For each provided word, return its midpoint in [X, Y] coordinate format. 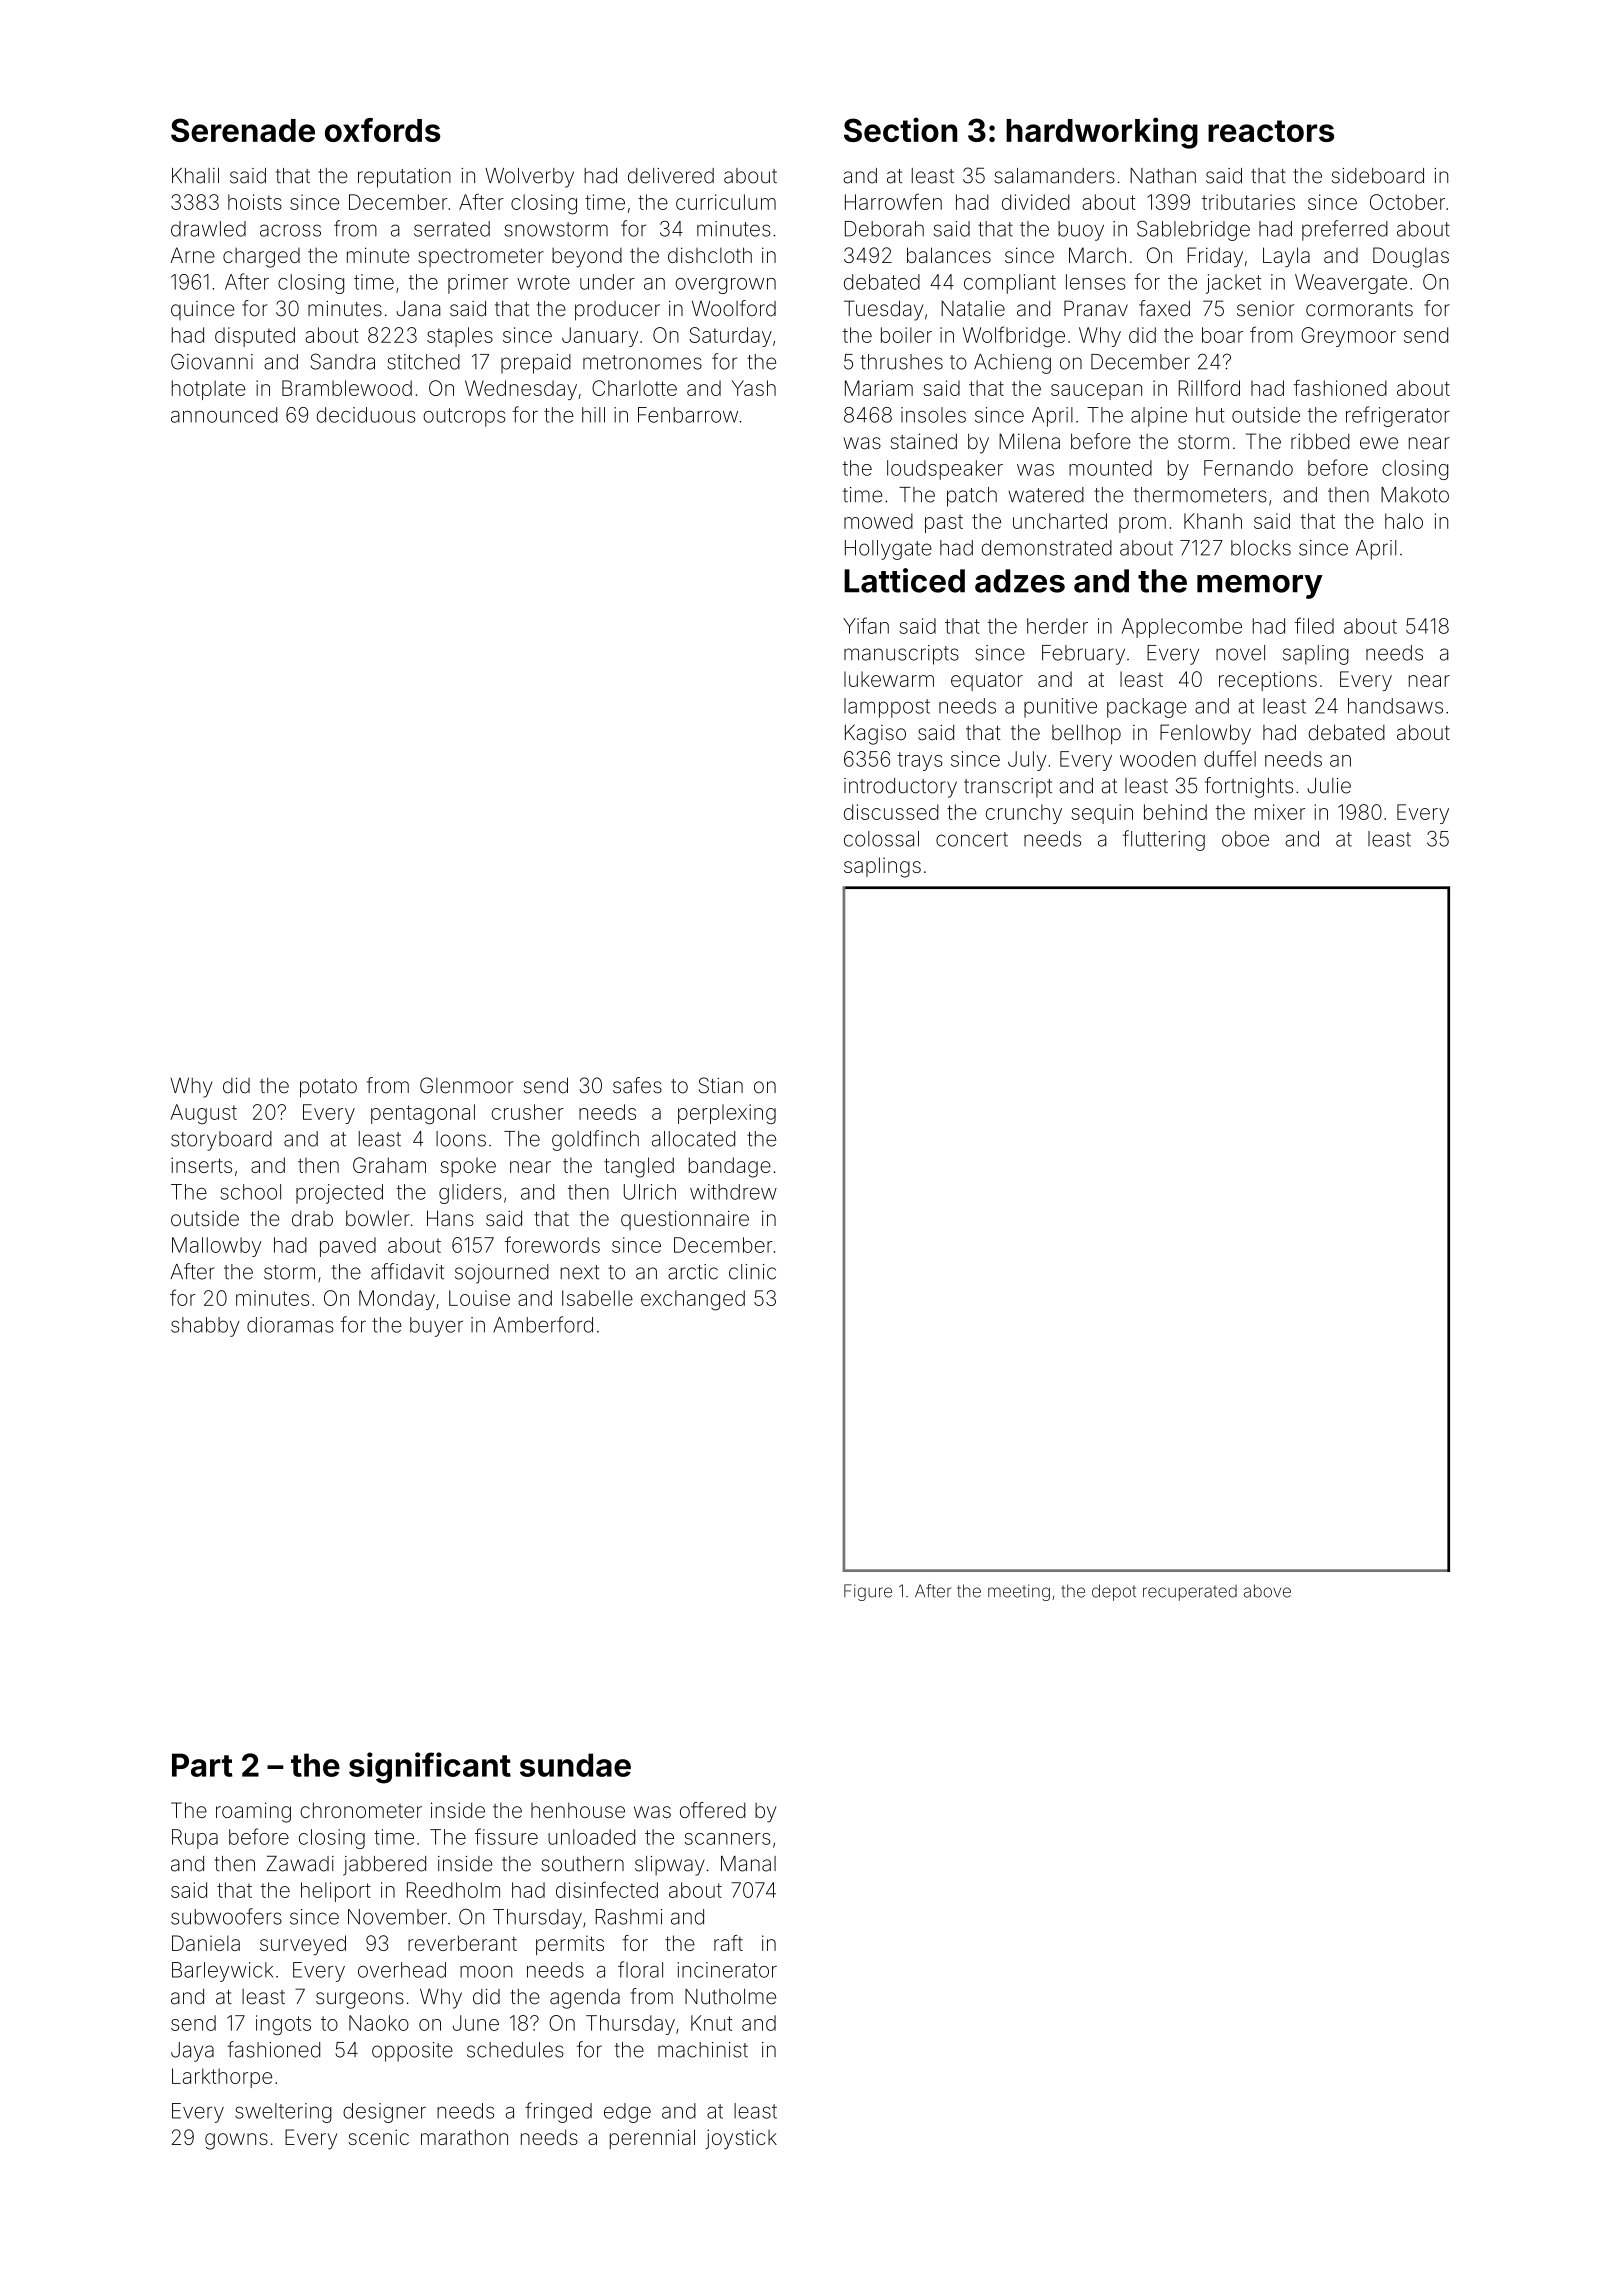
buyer [436, 1327]
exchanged [693, 1300]
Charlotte [634, 388]
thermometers [1200, 495]
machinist [703, 2050]
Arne [192, 255]
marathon [464, 2137]
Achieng [1012, 364]
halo [1404, 521]
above [1267, 1591]
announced [224, 415]
